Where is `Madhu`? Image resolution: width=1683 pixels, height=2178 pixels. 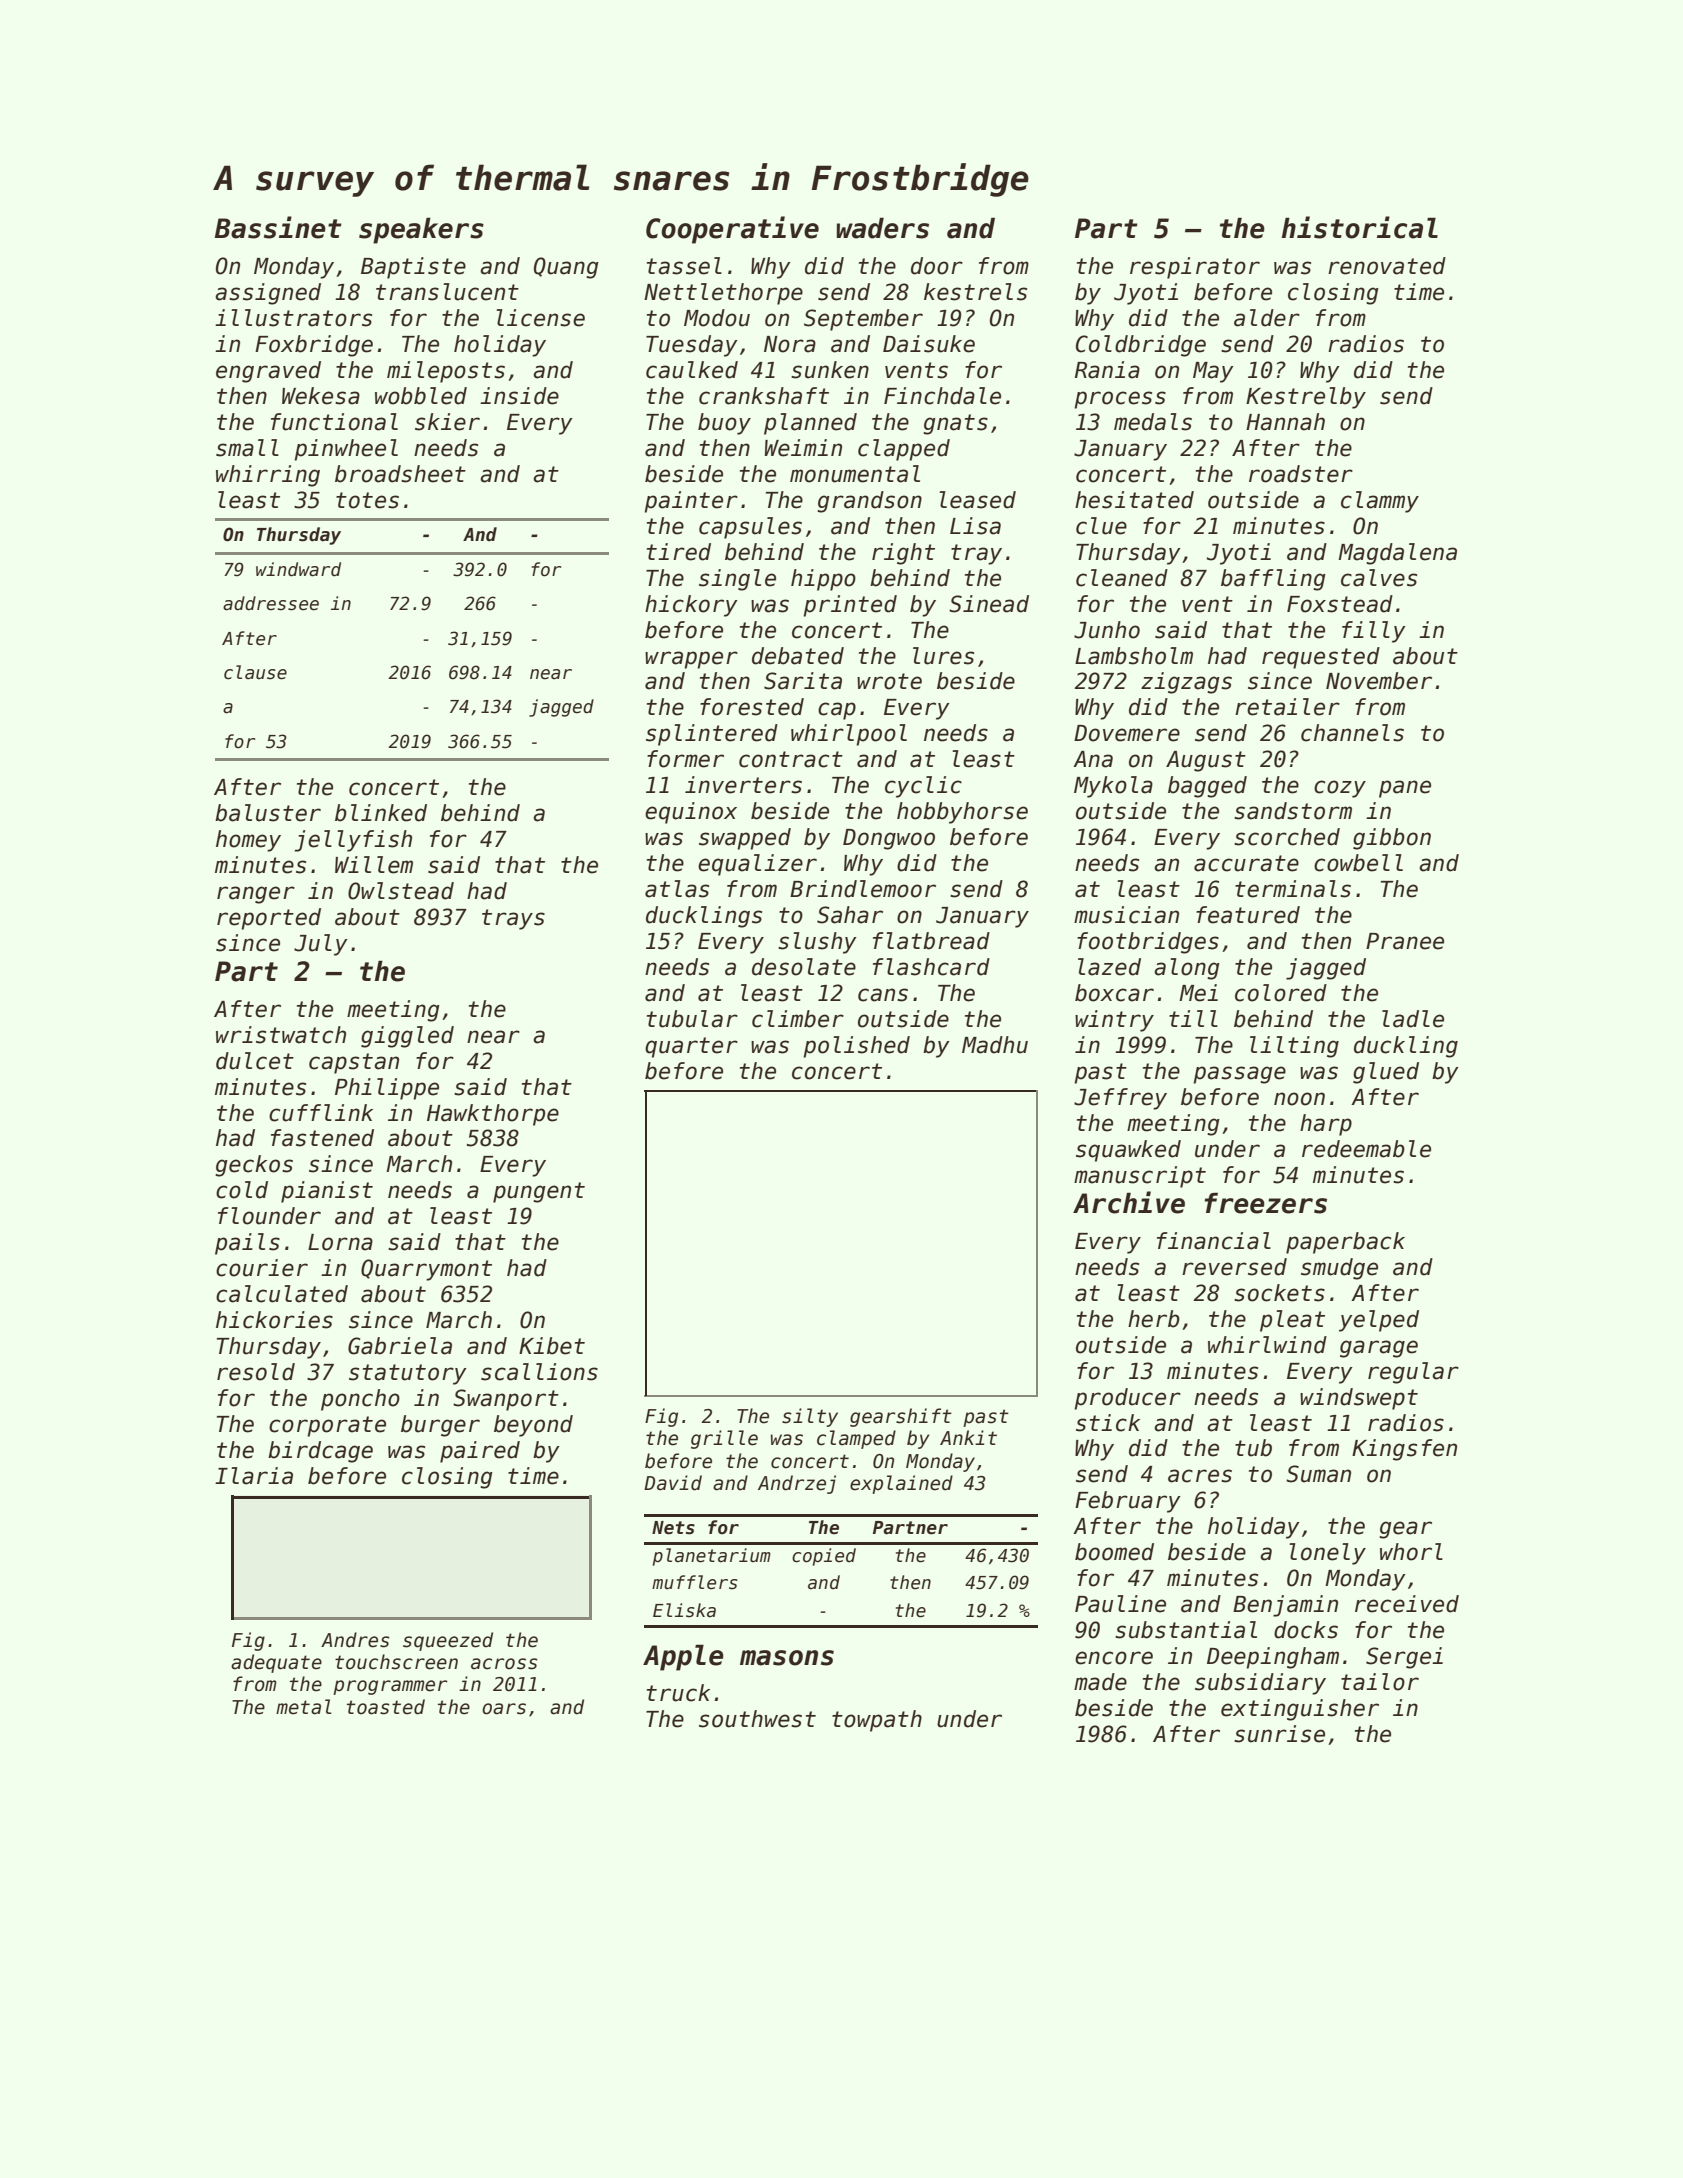 Madhu is located at coordinates (995, 1045).
